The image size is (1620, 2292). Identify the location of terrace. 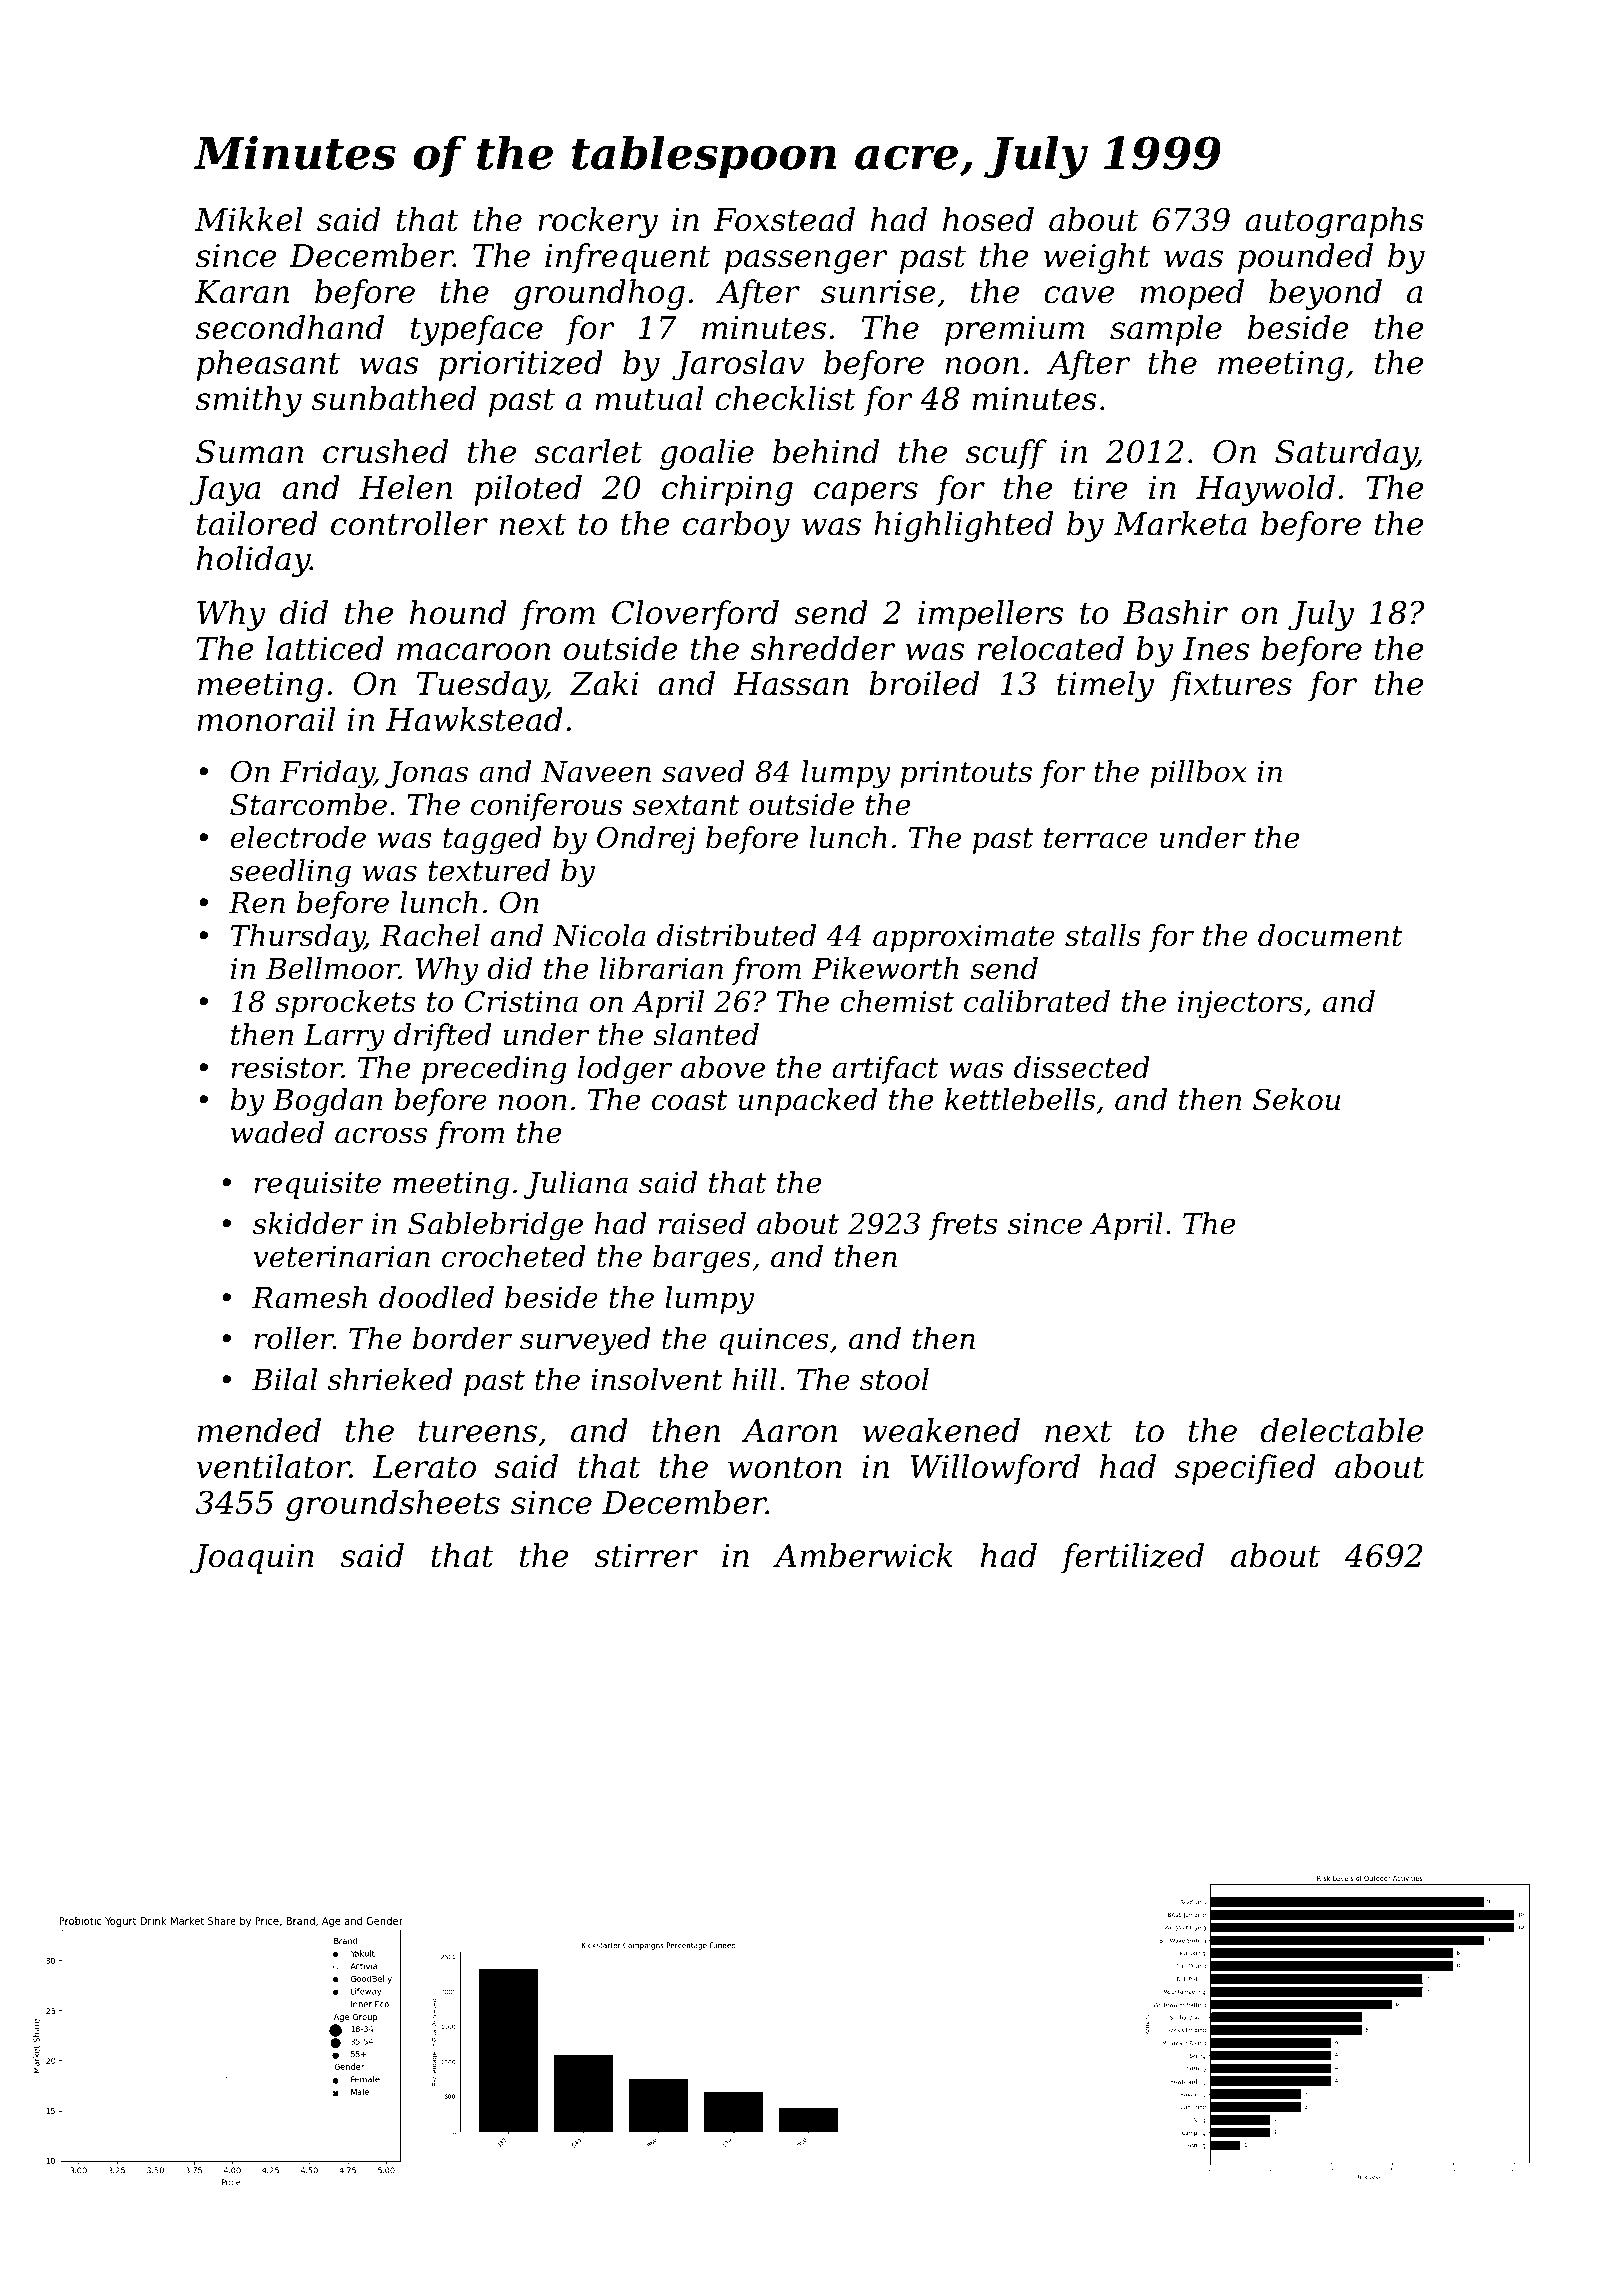
(1096, 838).
